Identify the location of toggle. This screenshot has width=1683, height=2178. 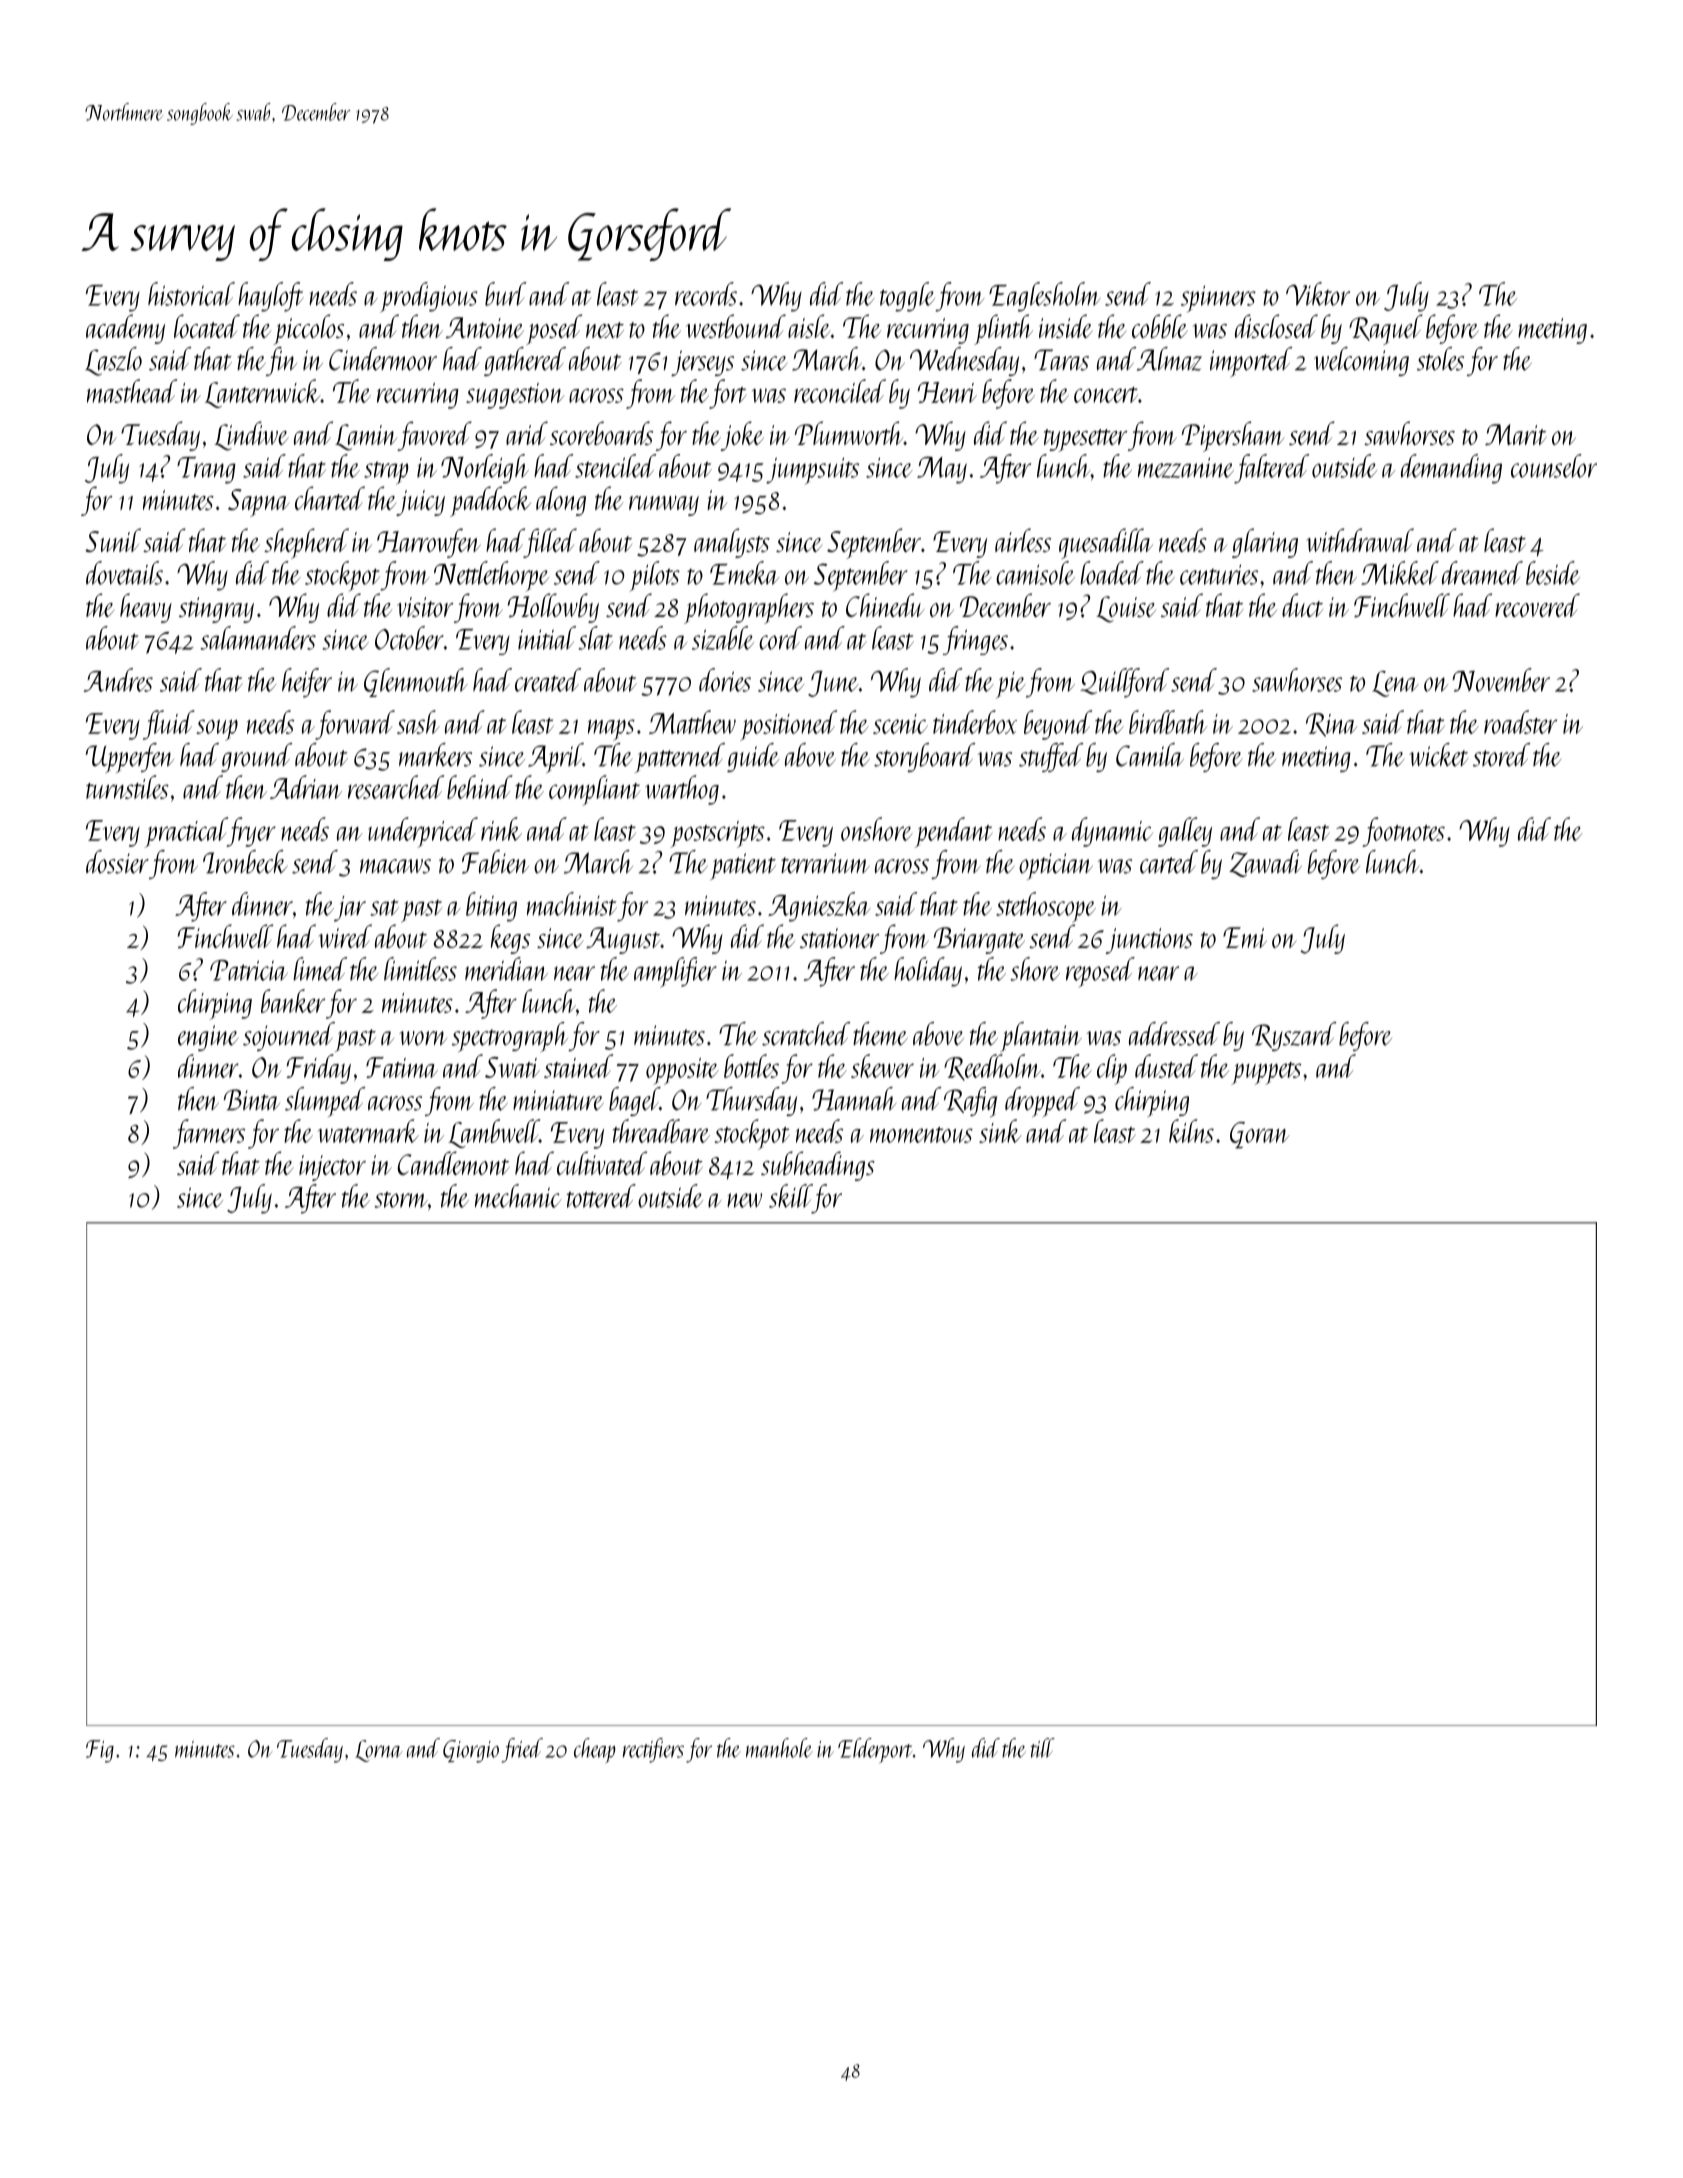
(907, 297).
